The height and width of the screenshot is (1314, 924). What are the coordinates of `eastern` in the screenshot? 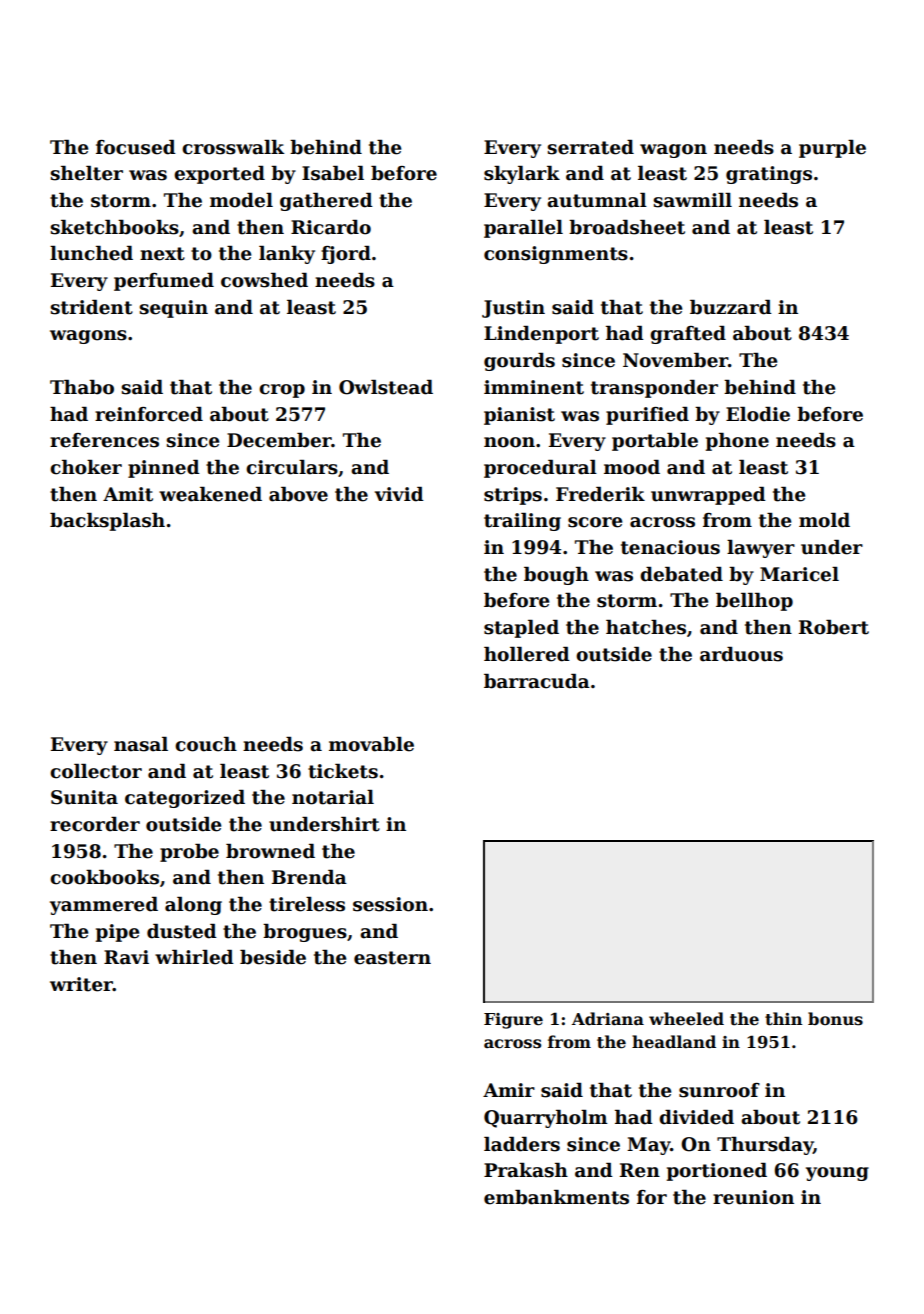 It's located at (392, 958).
